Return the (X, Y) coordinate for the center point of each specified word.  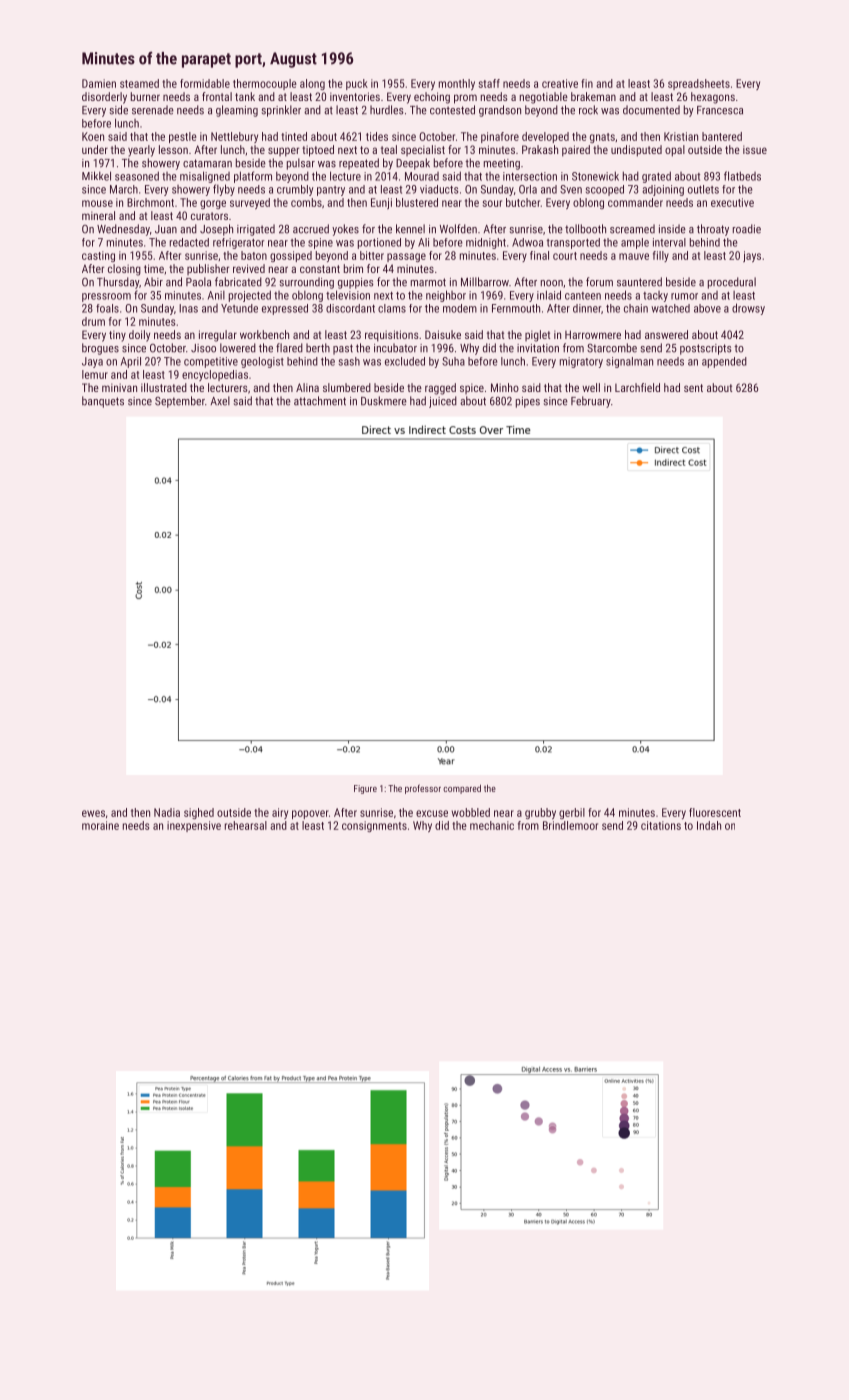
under (95, 149)
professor (423, 789)
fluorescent (715, 812)
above (707, 308)
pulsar (301, 164)
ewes (93, 813)
